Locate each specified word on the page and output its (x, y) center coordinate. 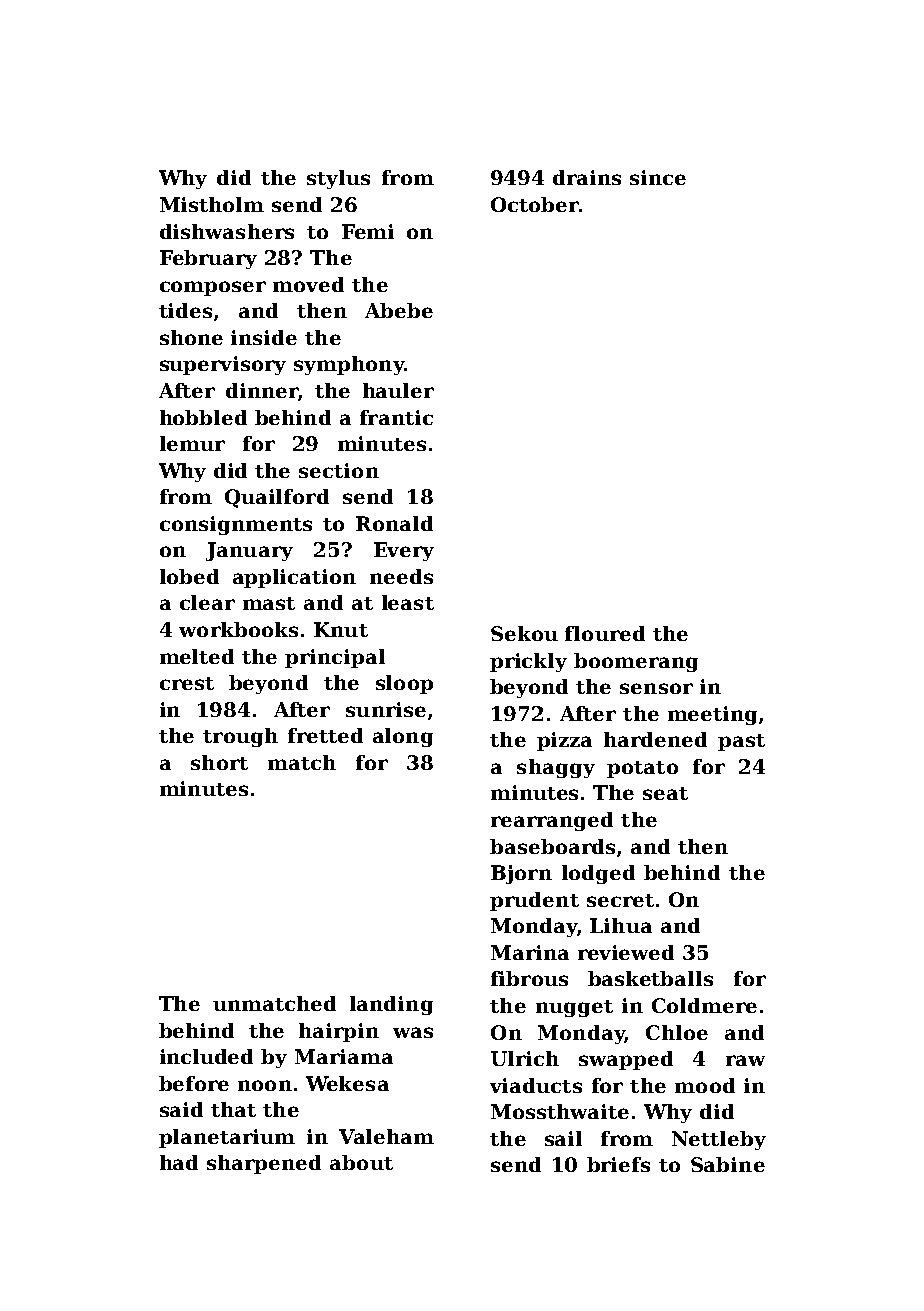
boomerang (636, 662)
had (179, 1162)
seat (665, 793)
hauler (398, 390)
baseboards (552, 846)
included (206, 1056)
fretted (325, 735)
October (535, 204)
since (658, 177)
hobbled (203, 417)
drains (587, 177)
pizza (564, 741)
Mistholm (212, 204)
